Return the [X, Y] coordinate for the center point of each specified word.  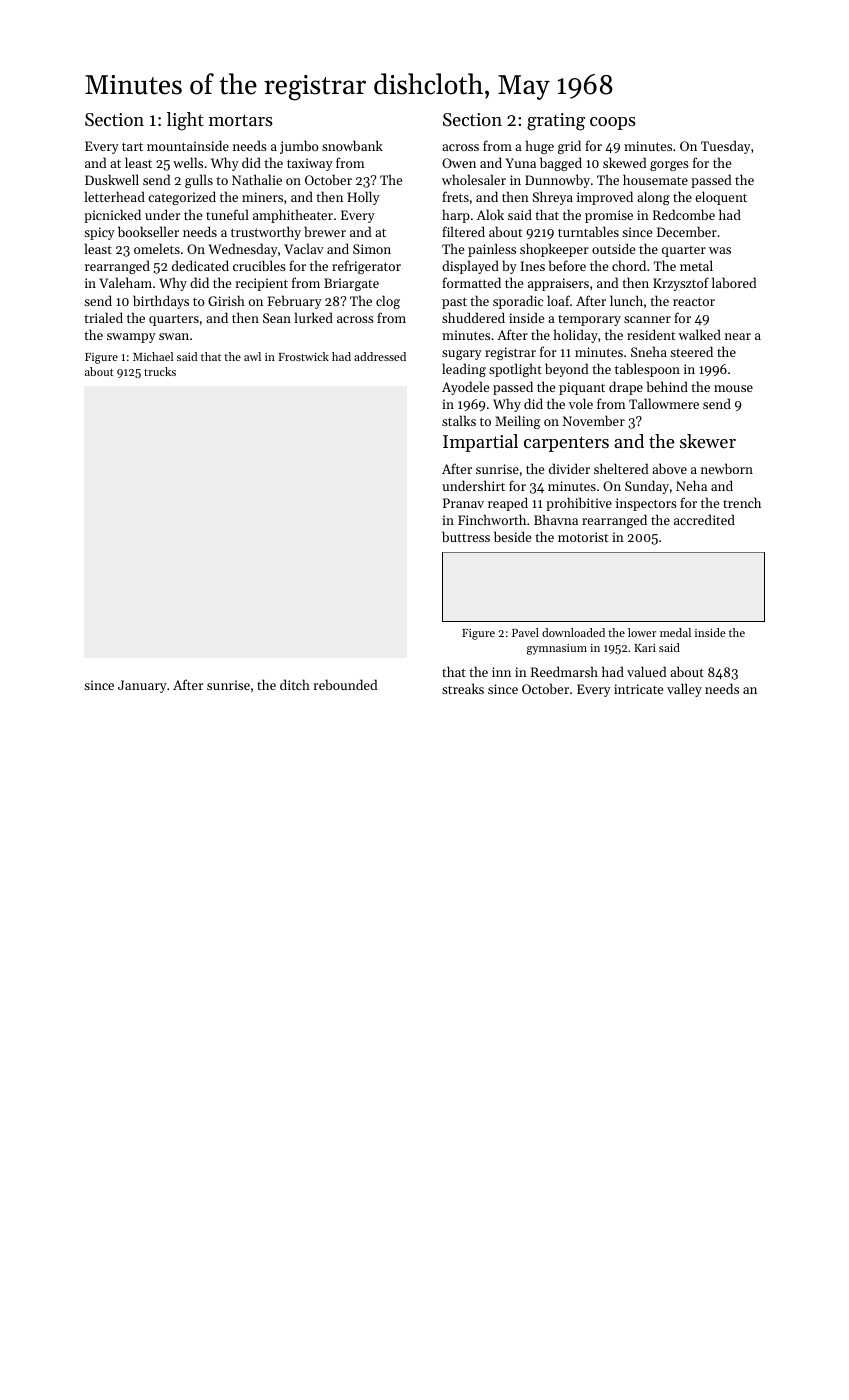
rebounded [345, 684]
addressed [380, 356]
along [653, 198]
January [142, 686]
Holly [363, 198]
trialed [103, 317]
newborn [727, 468]
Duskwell [112, 179]
